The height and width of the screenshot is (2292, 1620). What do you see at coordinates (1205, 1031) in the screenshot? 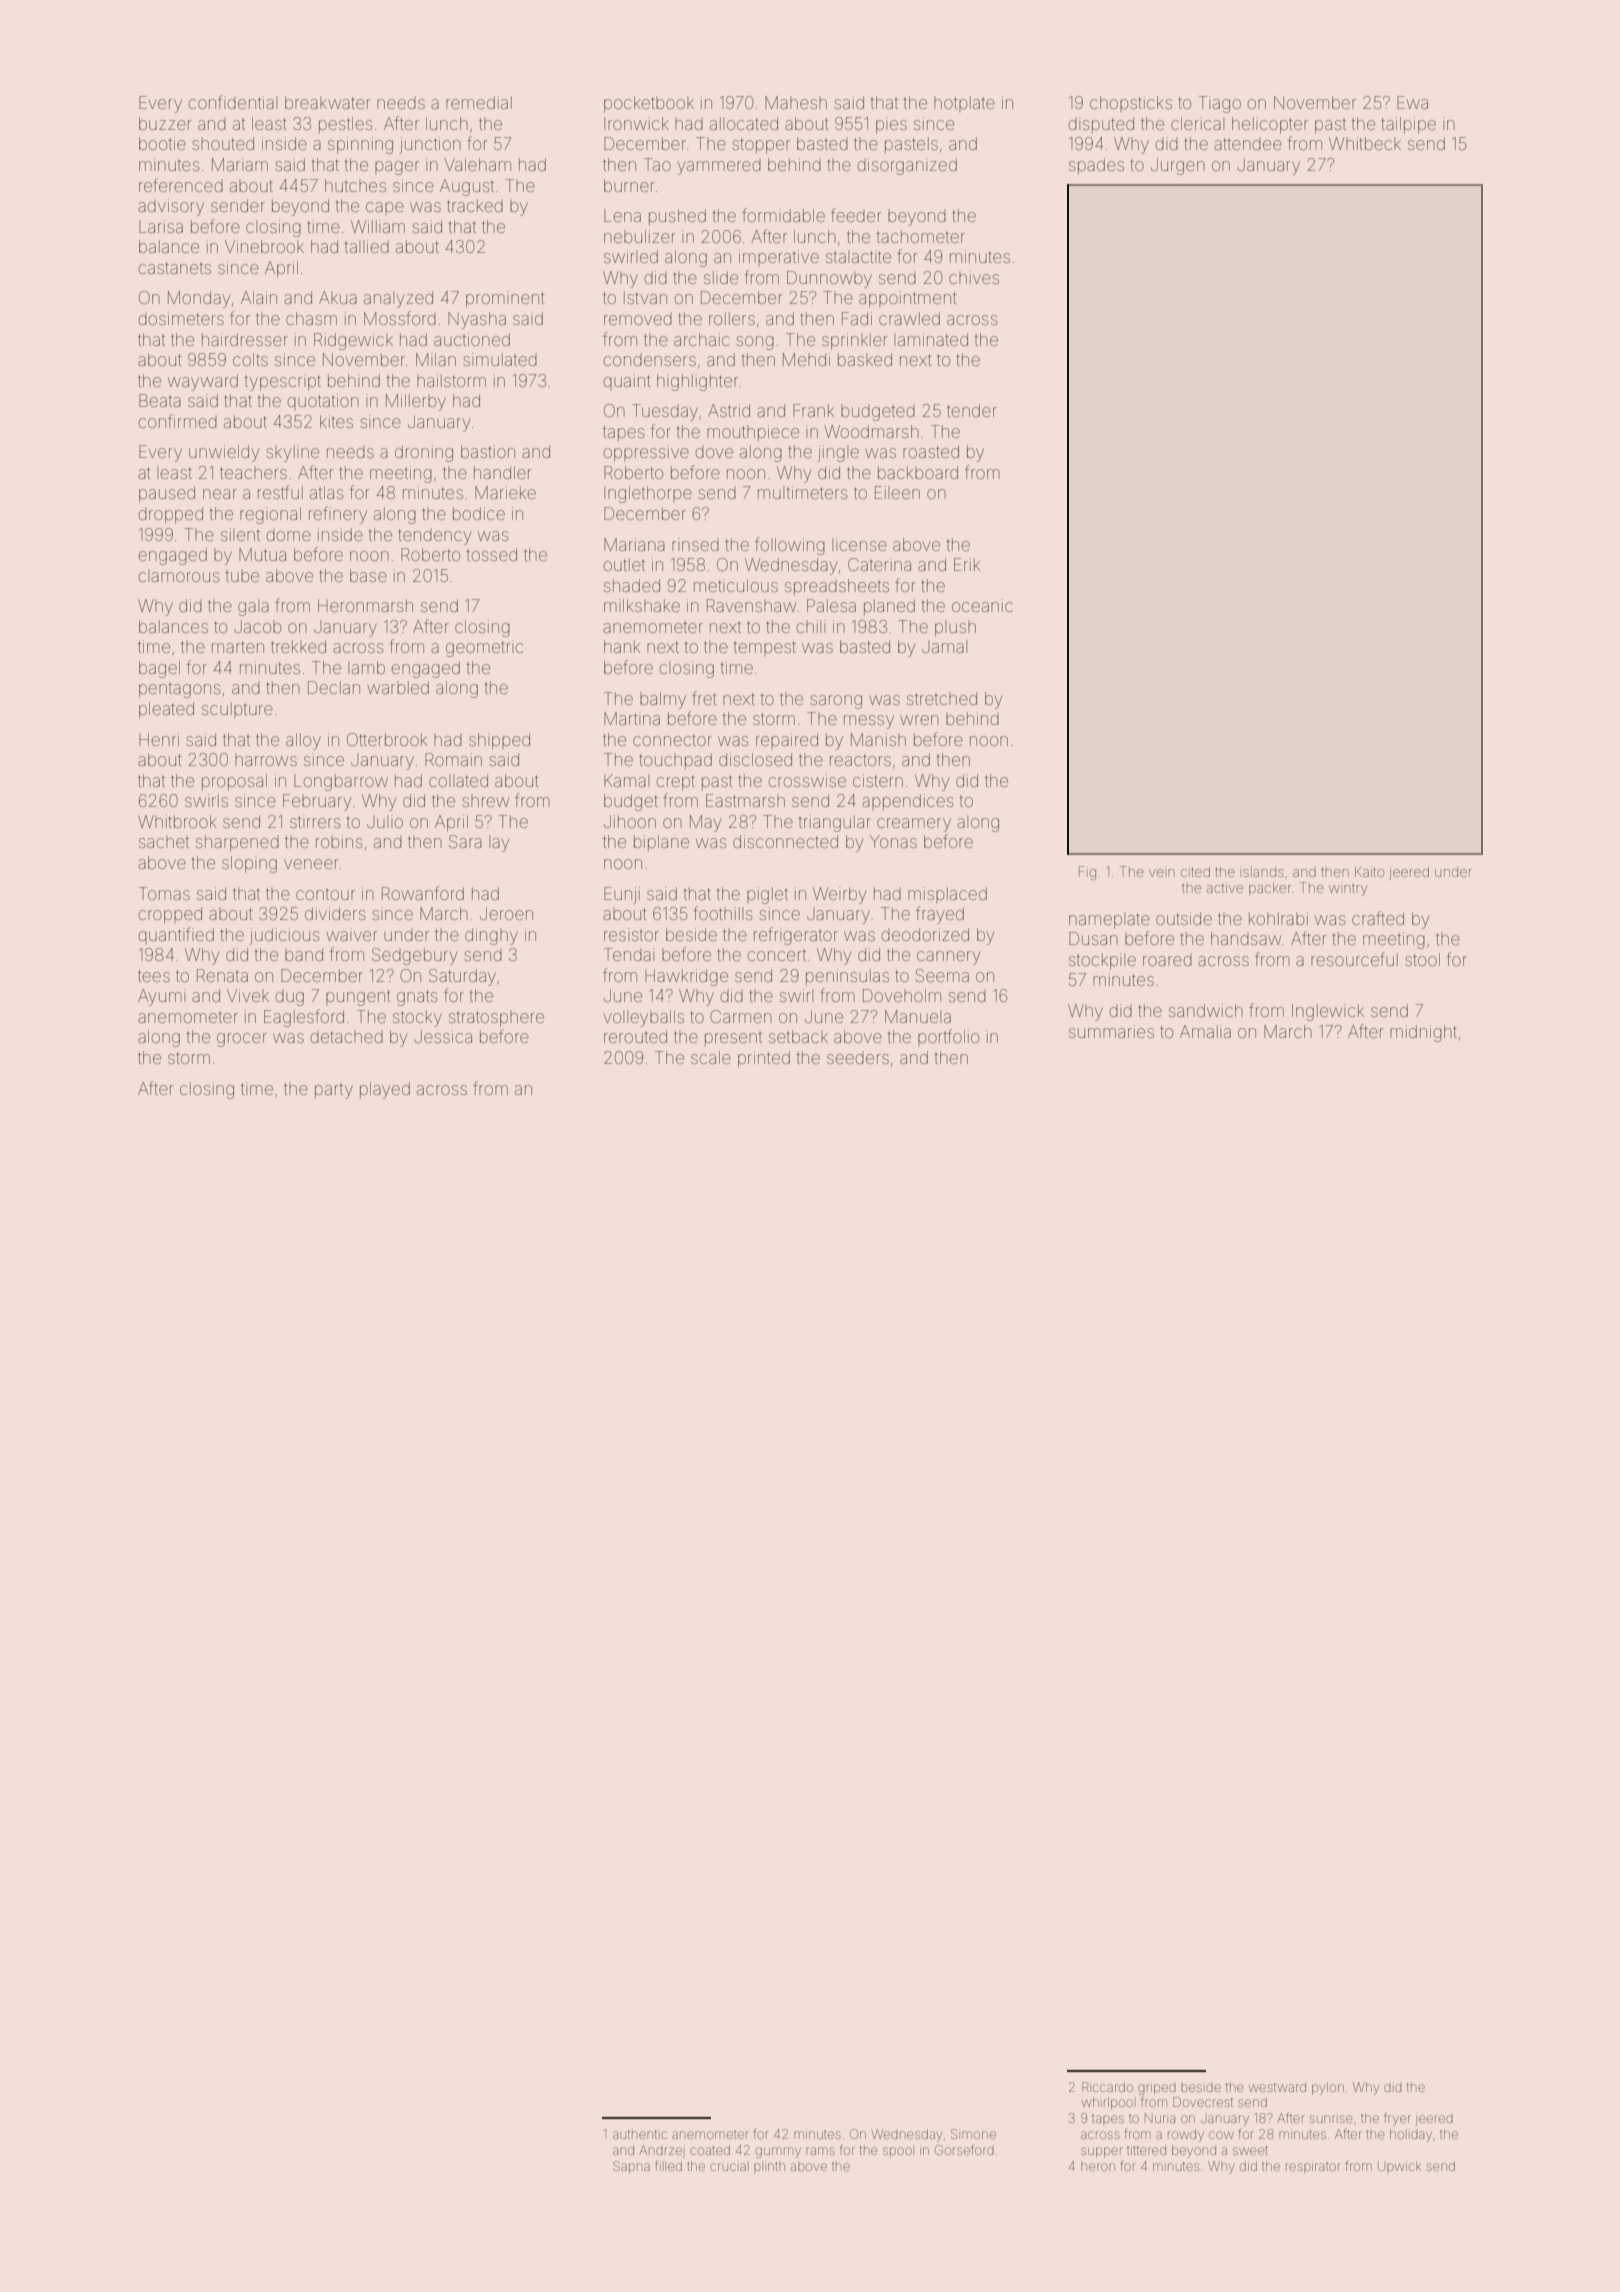
I see `Amalia` at bounding box center [1205, 1031].
